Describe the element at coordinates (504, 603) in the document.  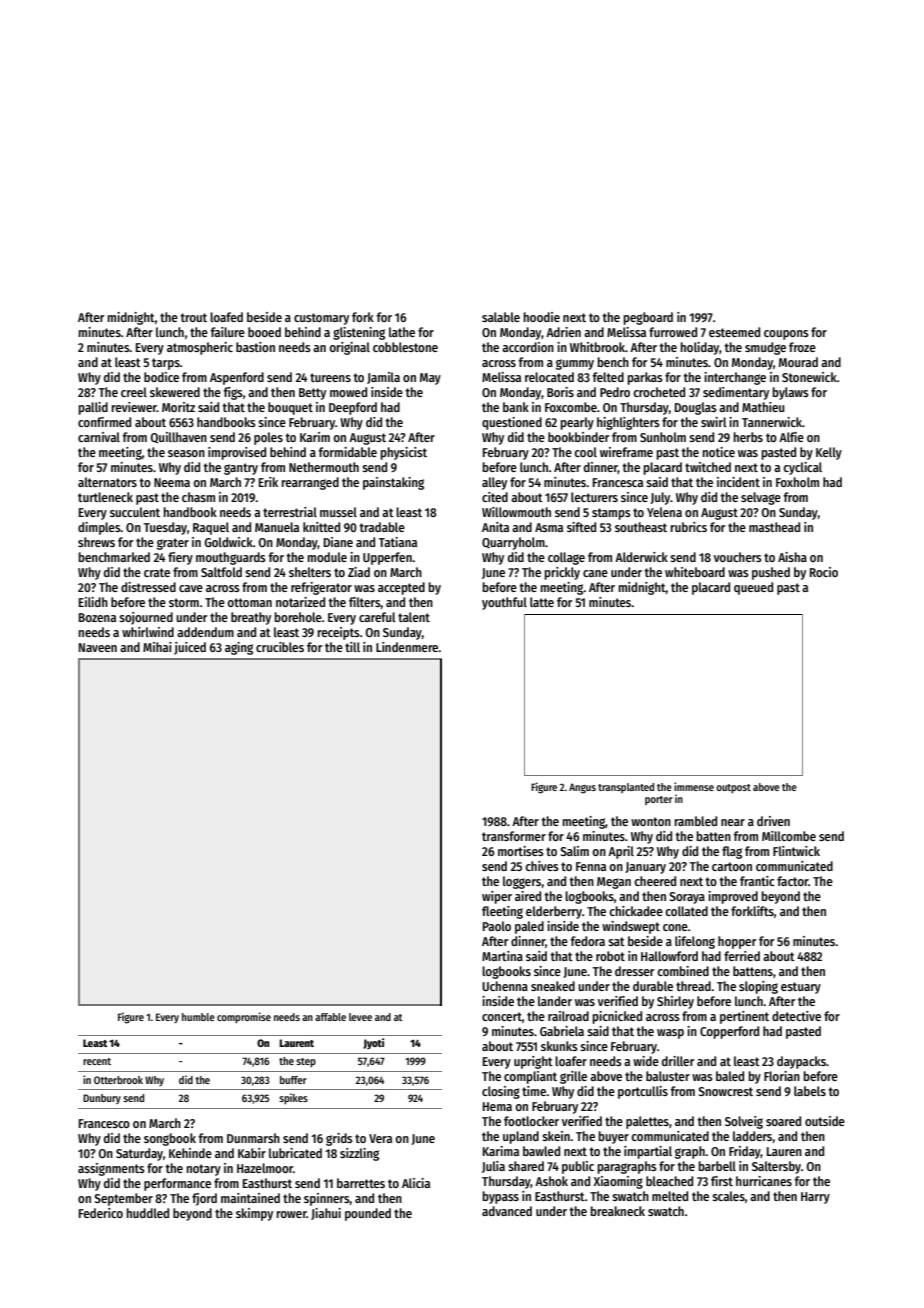
I see `youthful` at that location.
